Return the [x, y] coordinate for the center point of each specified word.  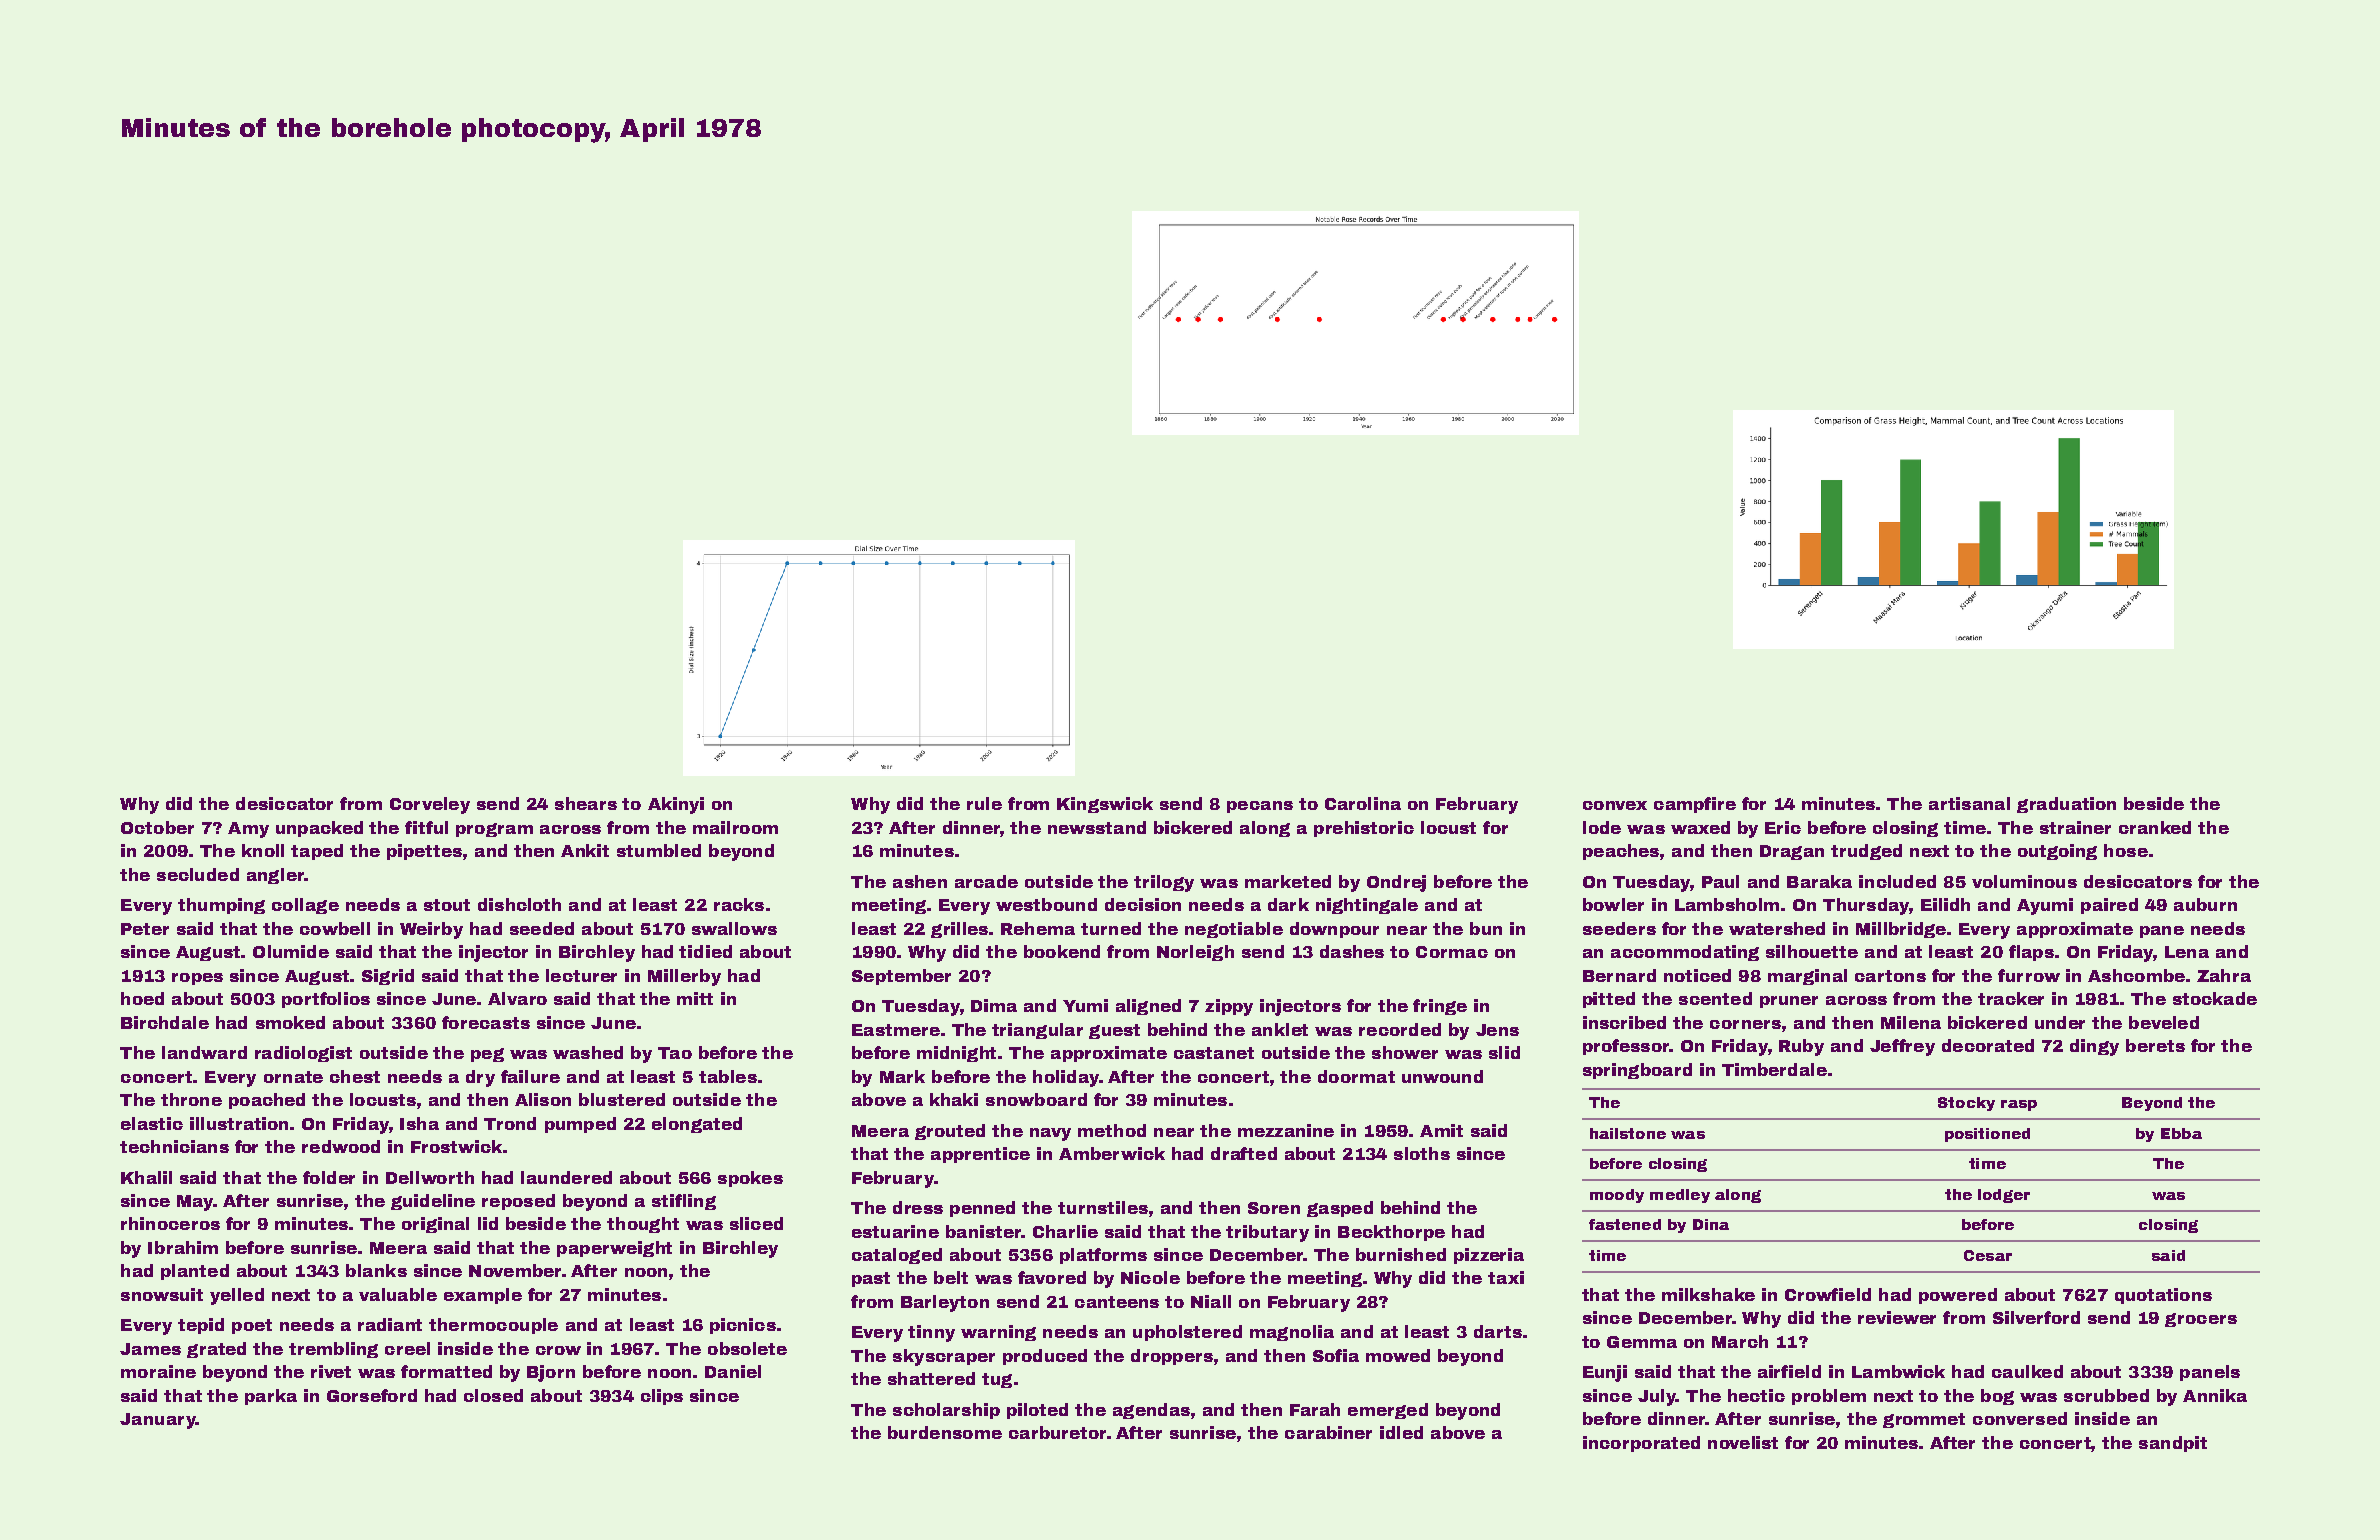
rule [984, 803]
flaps [2031, 953]
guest [1114, 1031]
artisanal [1969, 803]
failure [530, 1076]
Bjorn [551, 1373]
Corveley [430, 805]
